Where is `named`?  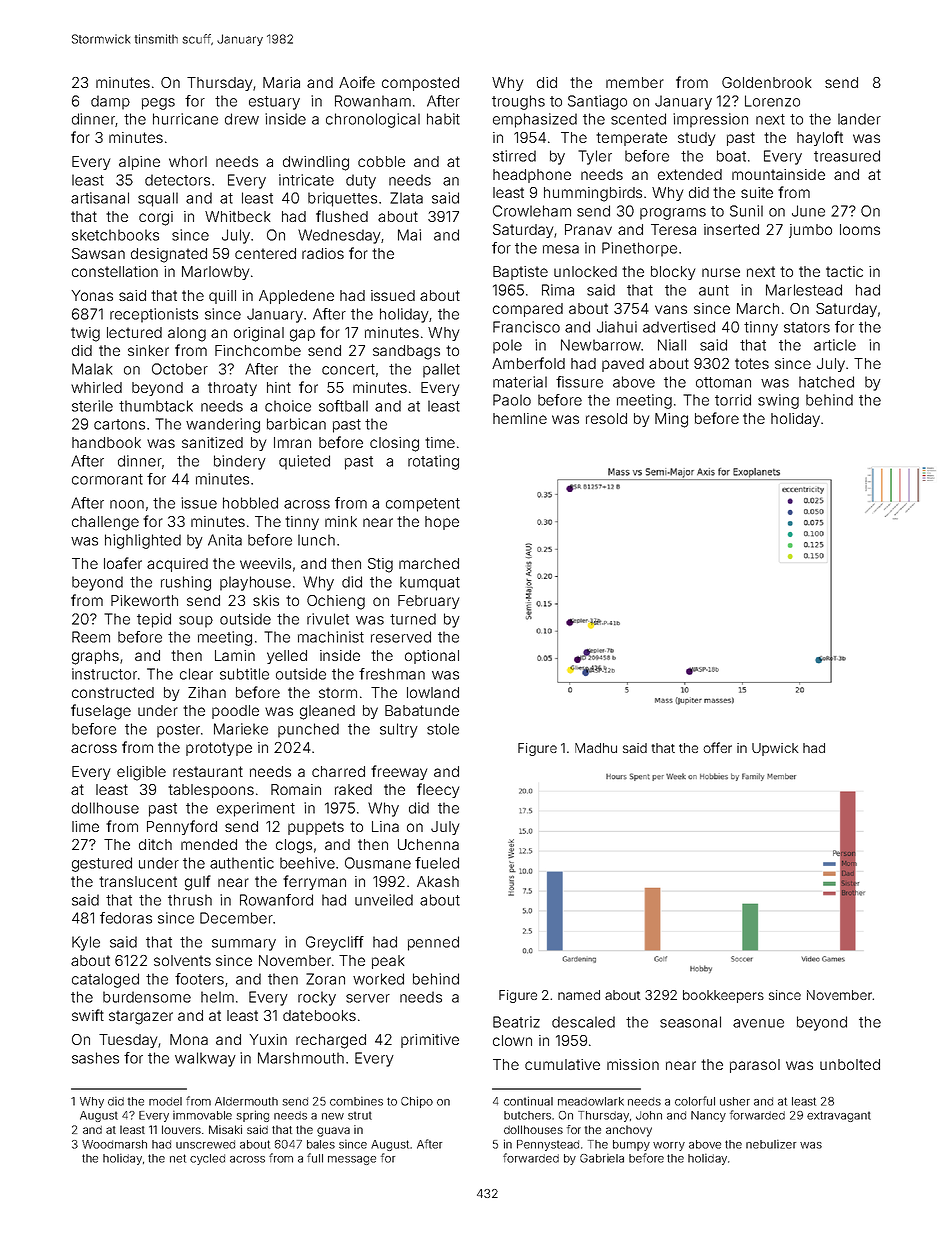 named is located at coordinates (579, 995).
